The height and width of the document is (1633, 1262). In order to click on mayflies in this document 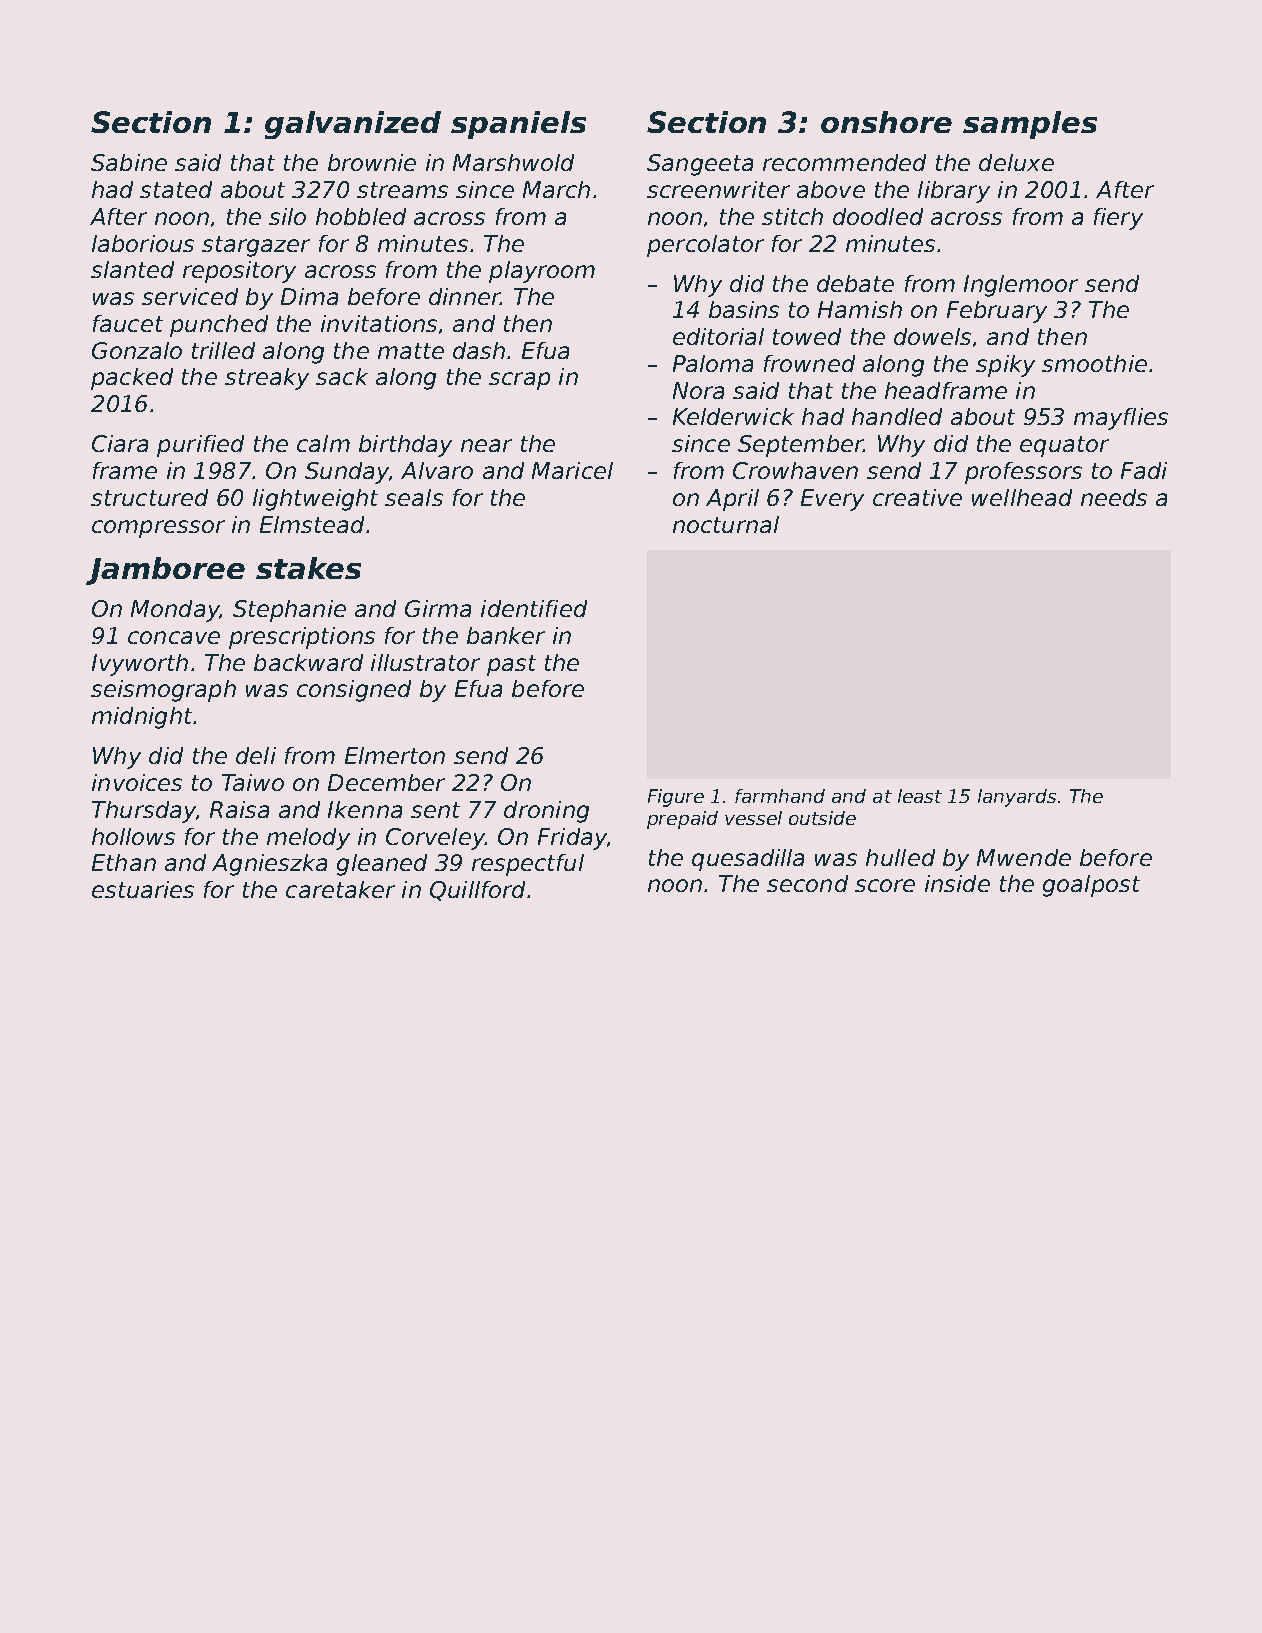, I will do `click(1121, 419)`.
